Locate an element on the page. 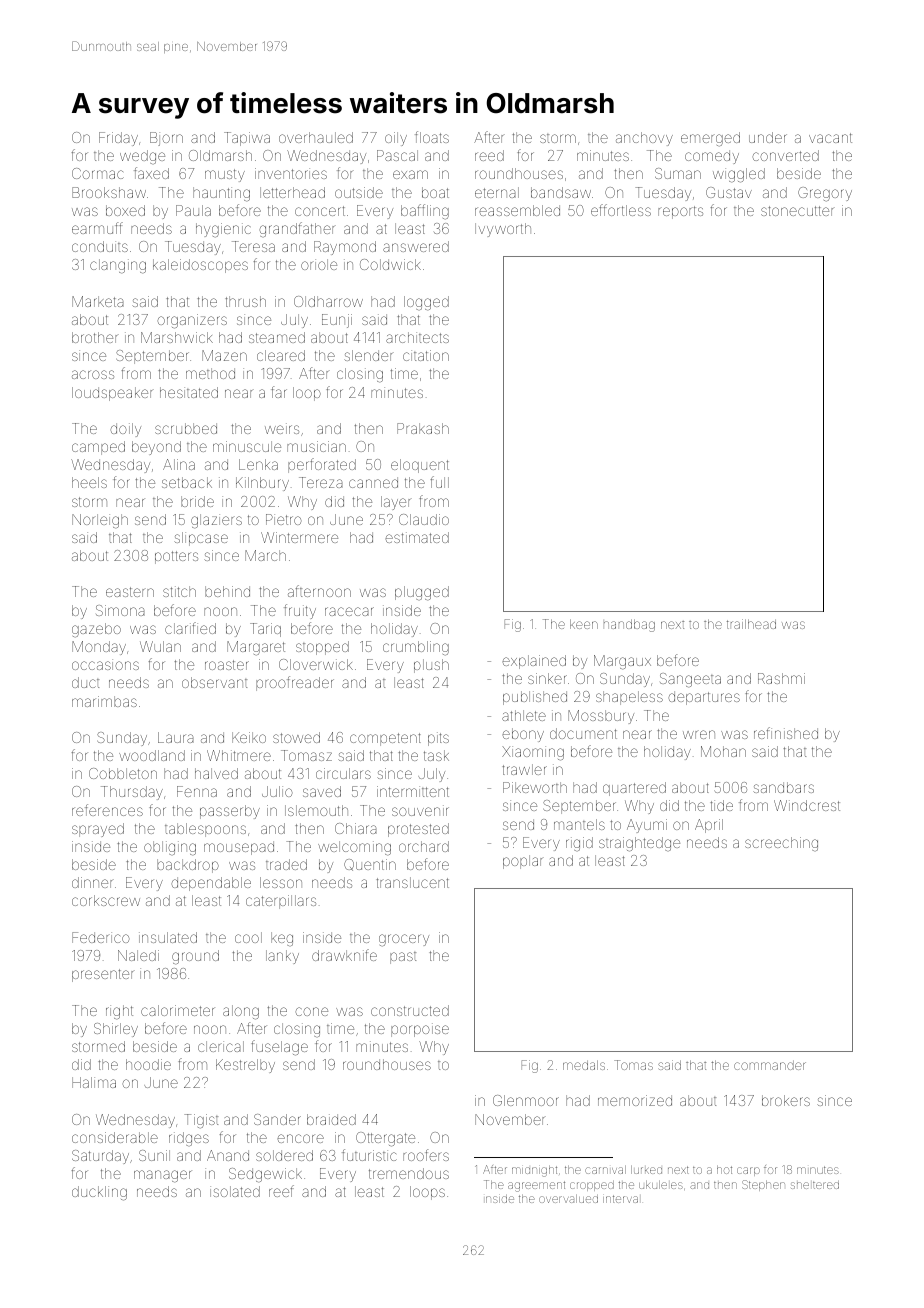 This page has height=1308, width=924. agreement is located at coordinates (536, 1186).
